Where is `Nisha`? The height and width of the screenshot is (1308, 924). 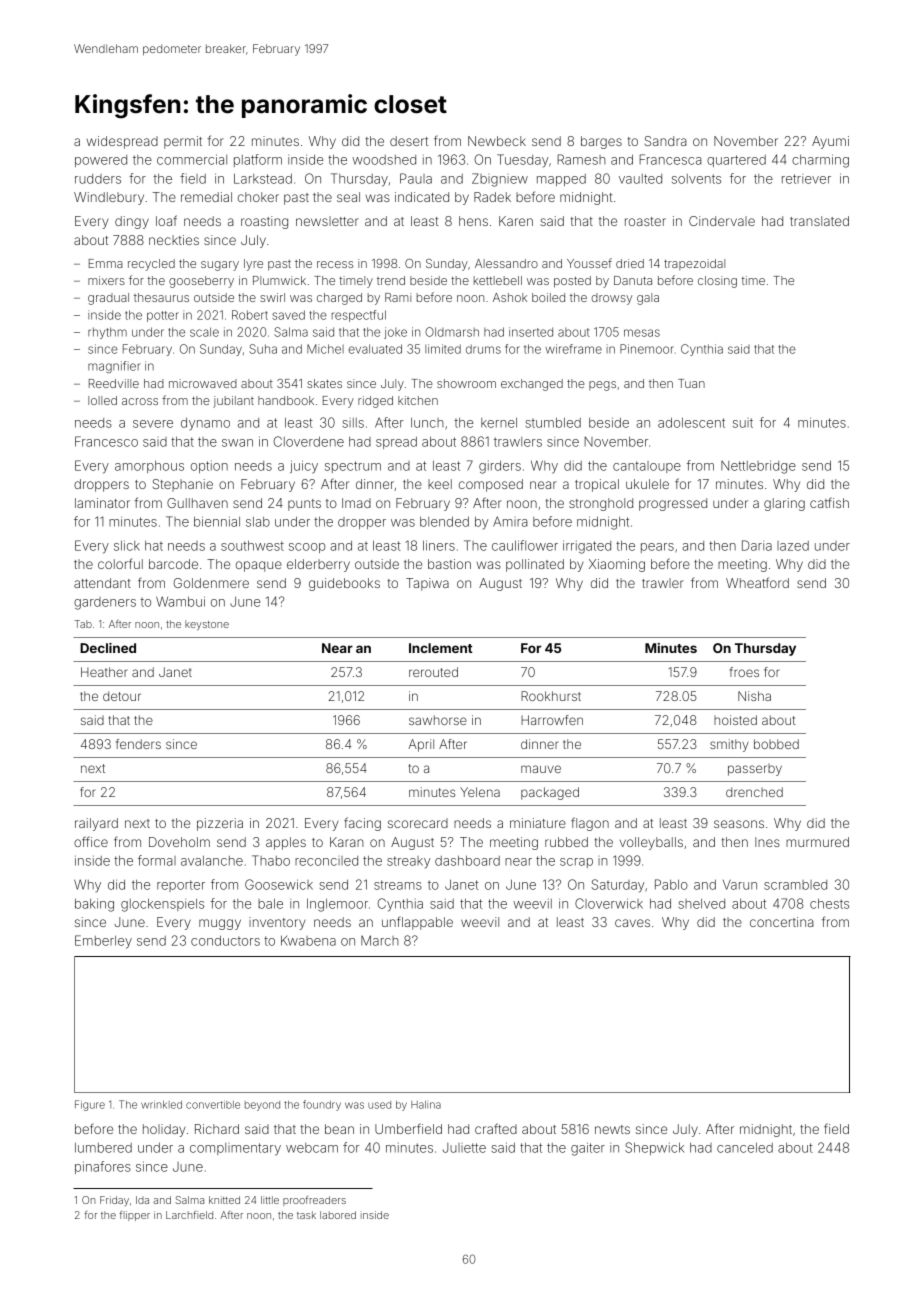
Nisha is located at coordinates (754, 696).
